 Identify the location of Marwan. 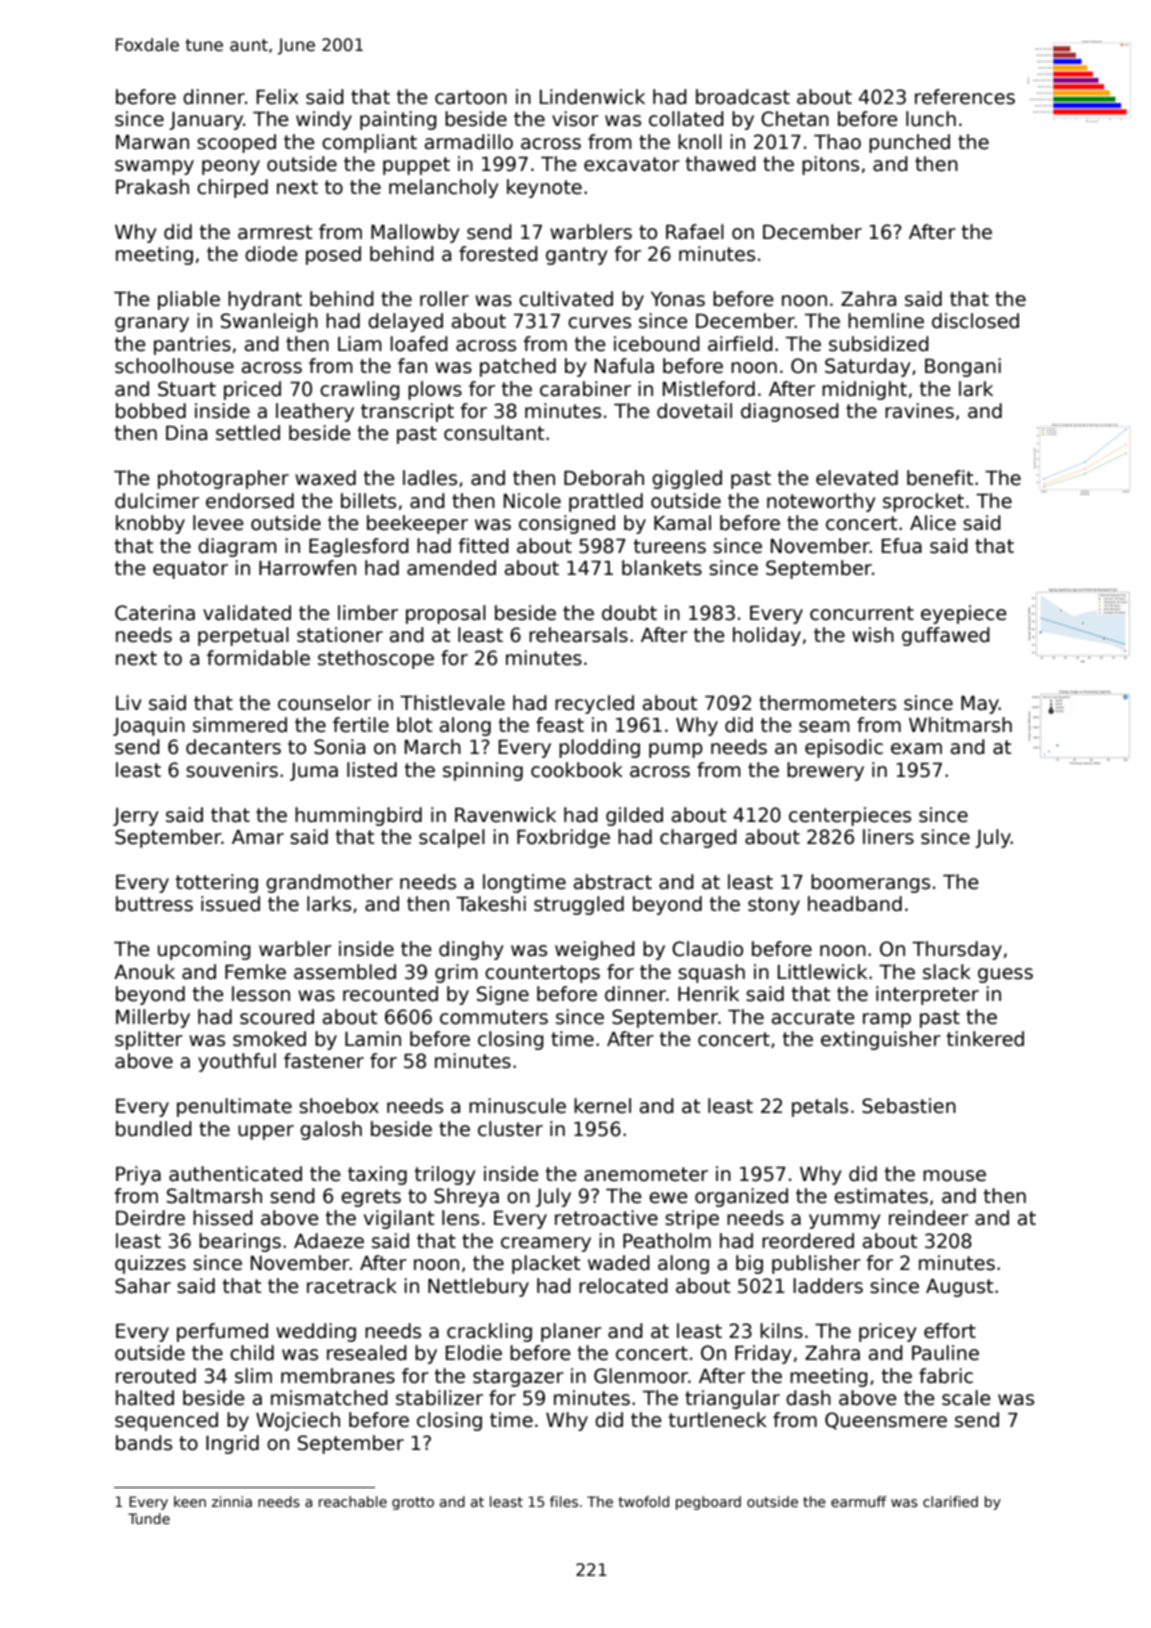
(152, 142).
